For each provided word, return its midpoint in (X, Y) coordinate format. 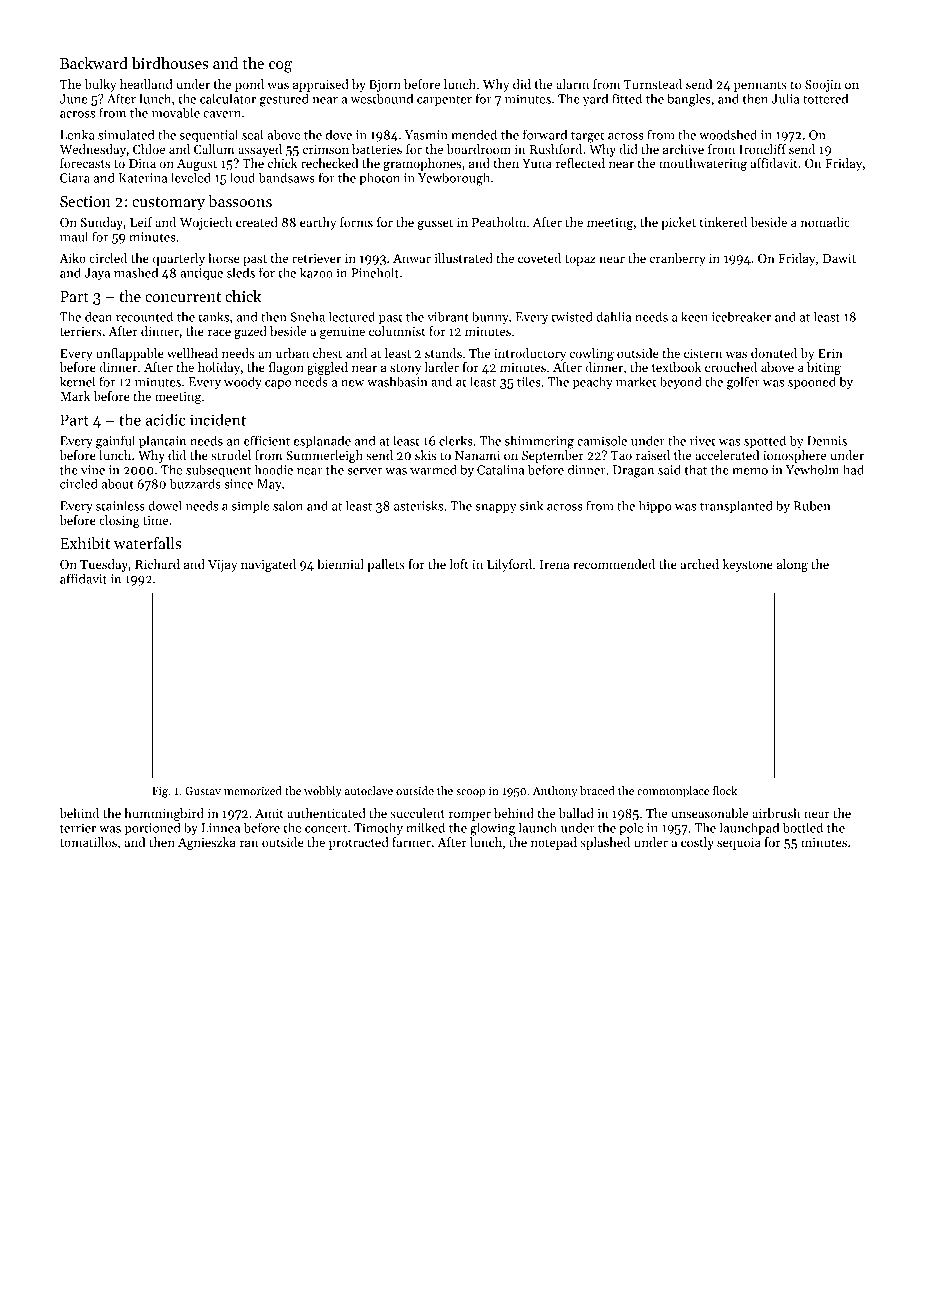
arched (700, 564)
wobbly (323, 792)
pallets (386, 565)
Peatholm (499, 222)
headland (146, 84)
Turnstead (653, 84)
